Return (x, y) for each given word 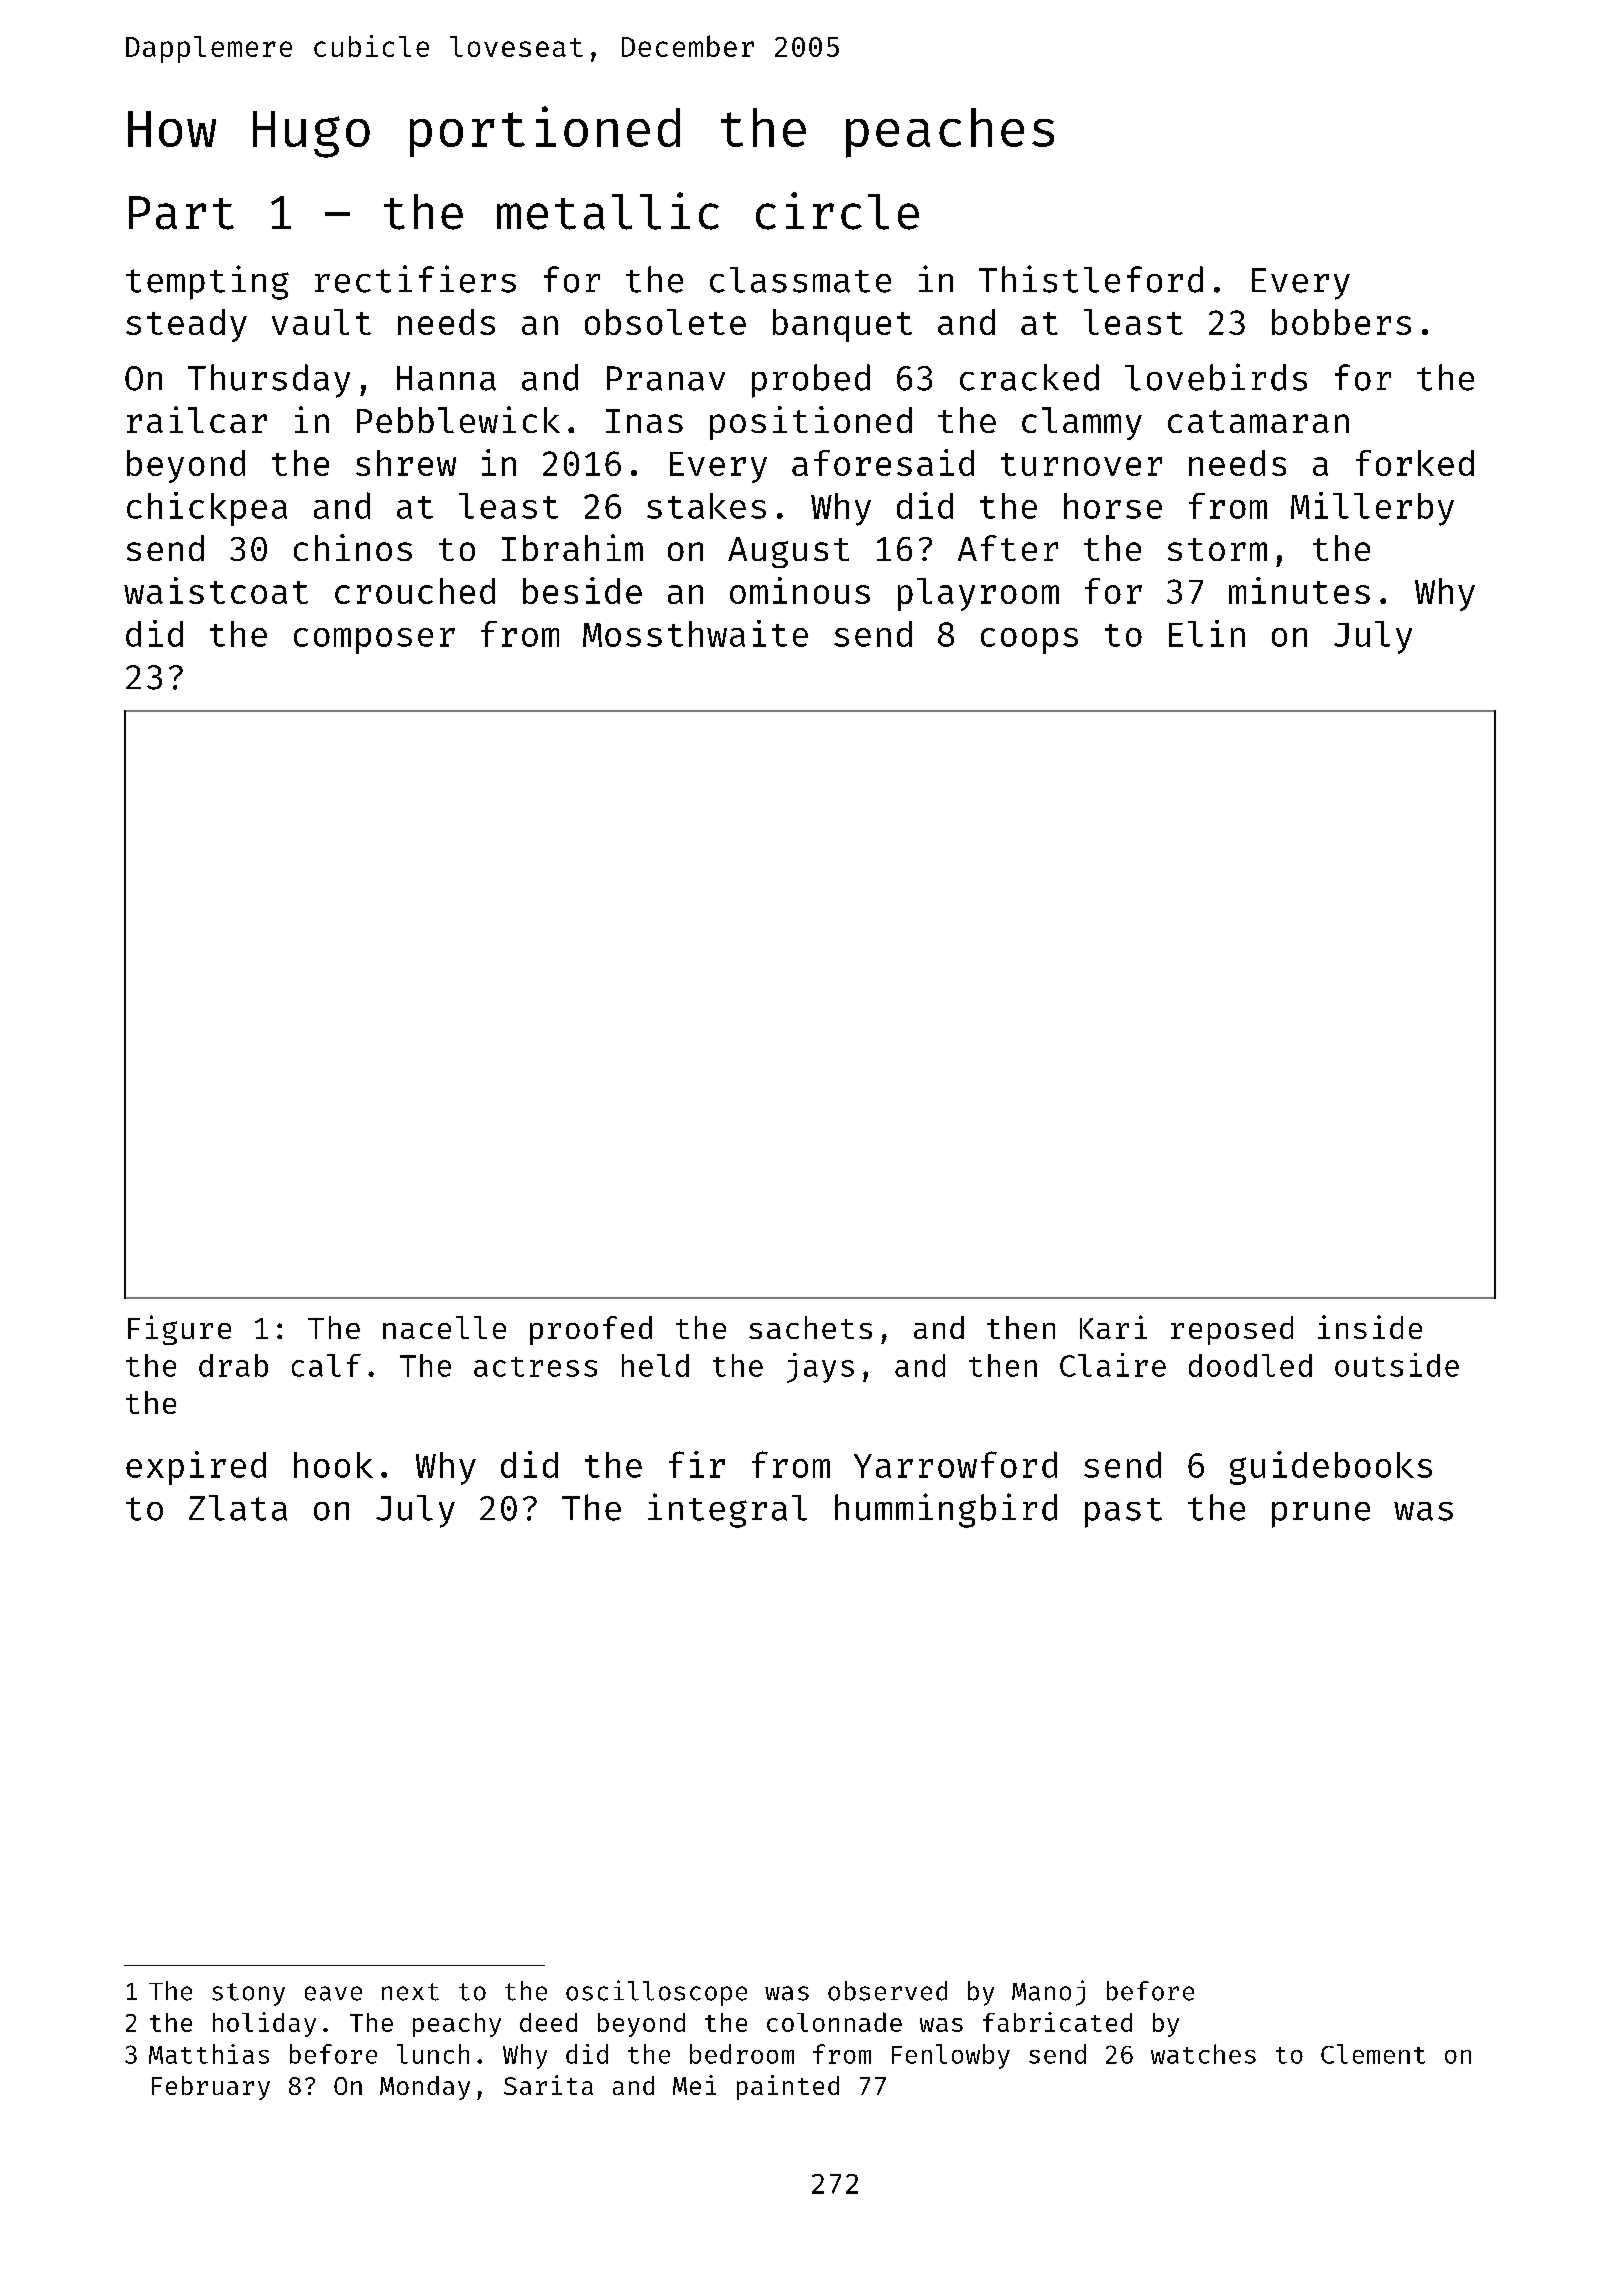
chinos (353, 547)
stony (248, 1994)
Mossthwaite (695, 633)
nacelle (444, 1327)
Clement (1373, 2054)
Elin (1207, 633)
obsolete (665, 322)
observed (887, 1991)
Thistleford (1091, 279)
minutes (1299, 590)
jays (820, 1368)
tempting (207, 282)
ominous (800, 590)
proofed (591, 1330)
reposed (1232, 1330)
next (410, 1992)
